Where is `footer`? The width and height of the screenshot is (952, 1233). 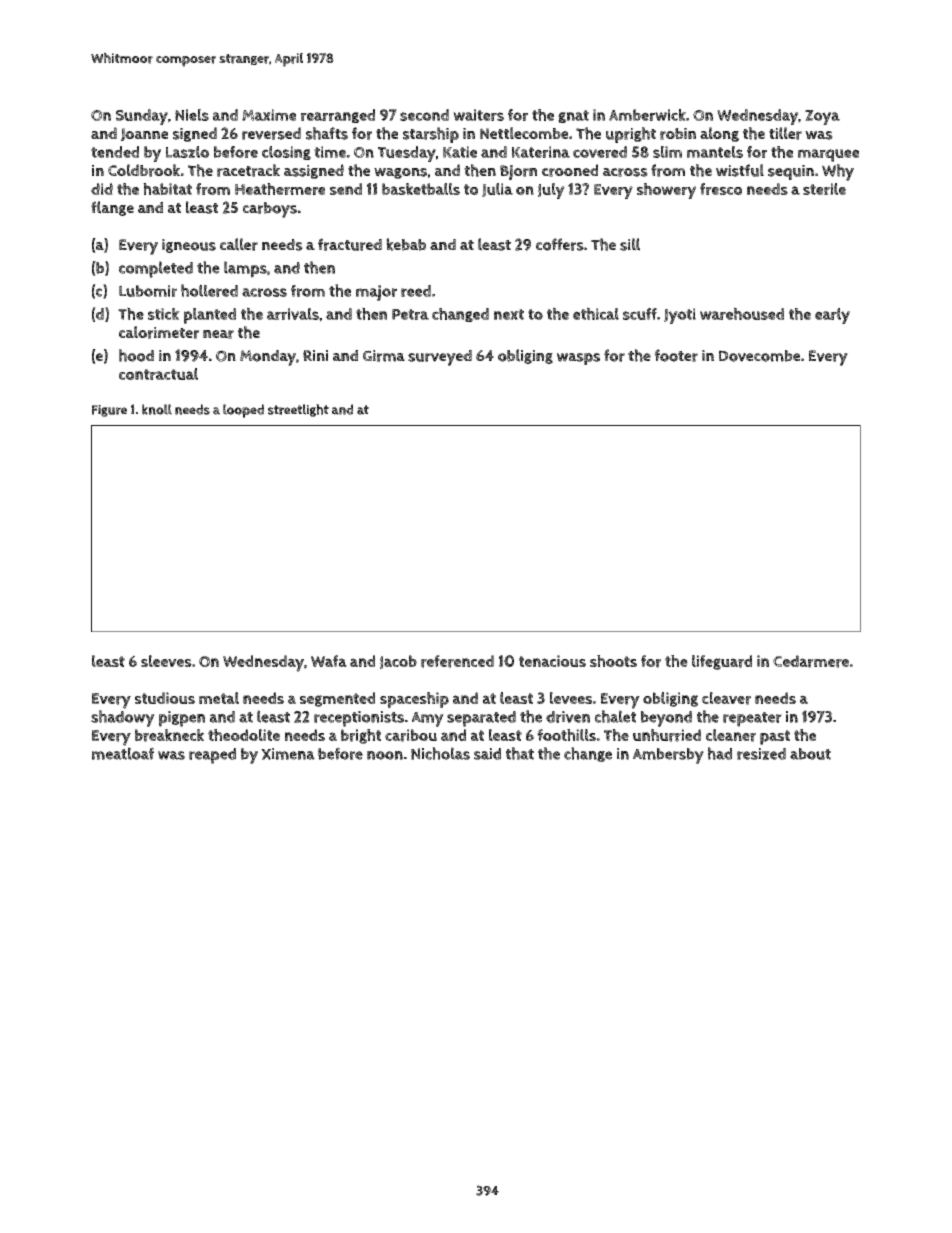
footer is located at coordinates (676, 355).
